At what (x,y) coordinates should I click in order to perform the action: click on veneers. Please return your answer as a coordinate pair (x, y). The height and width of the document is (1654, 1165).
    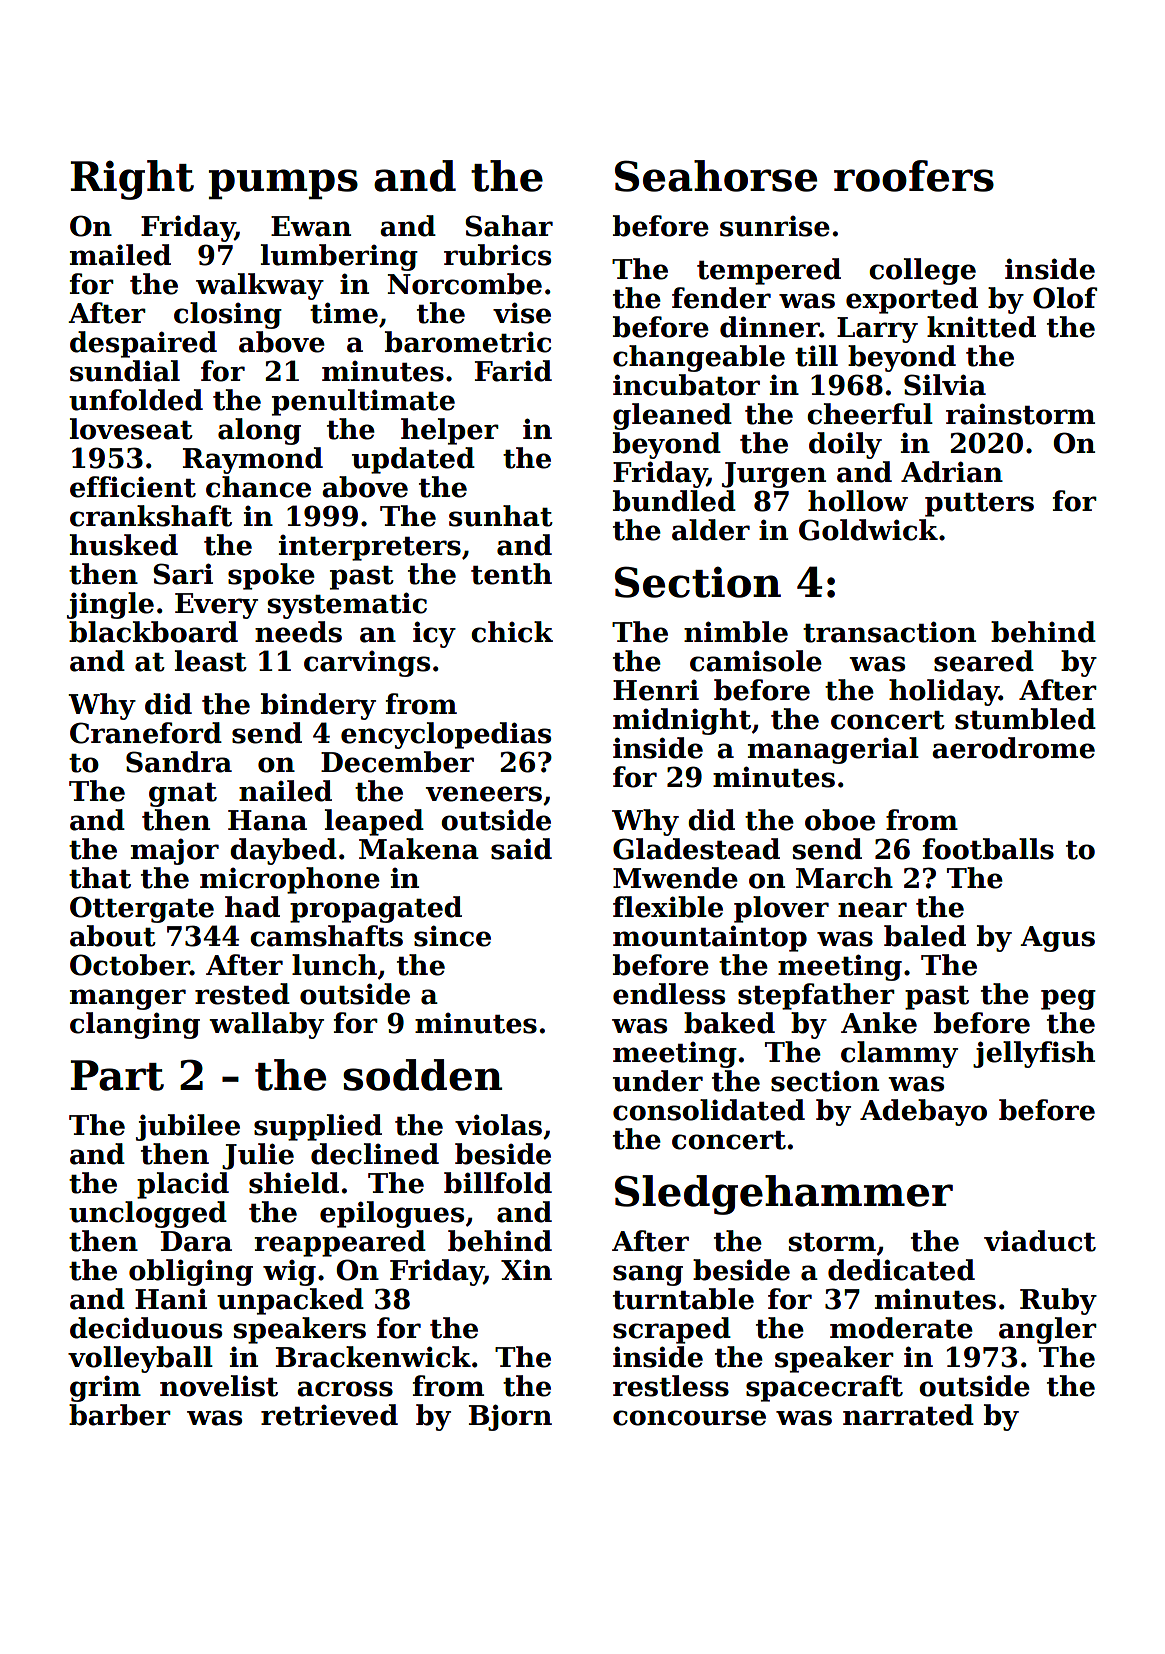
    Looking at the image, I should click on (484, 794).
